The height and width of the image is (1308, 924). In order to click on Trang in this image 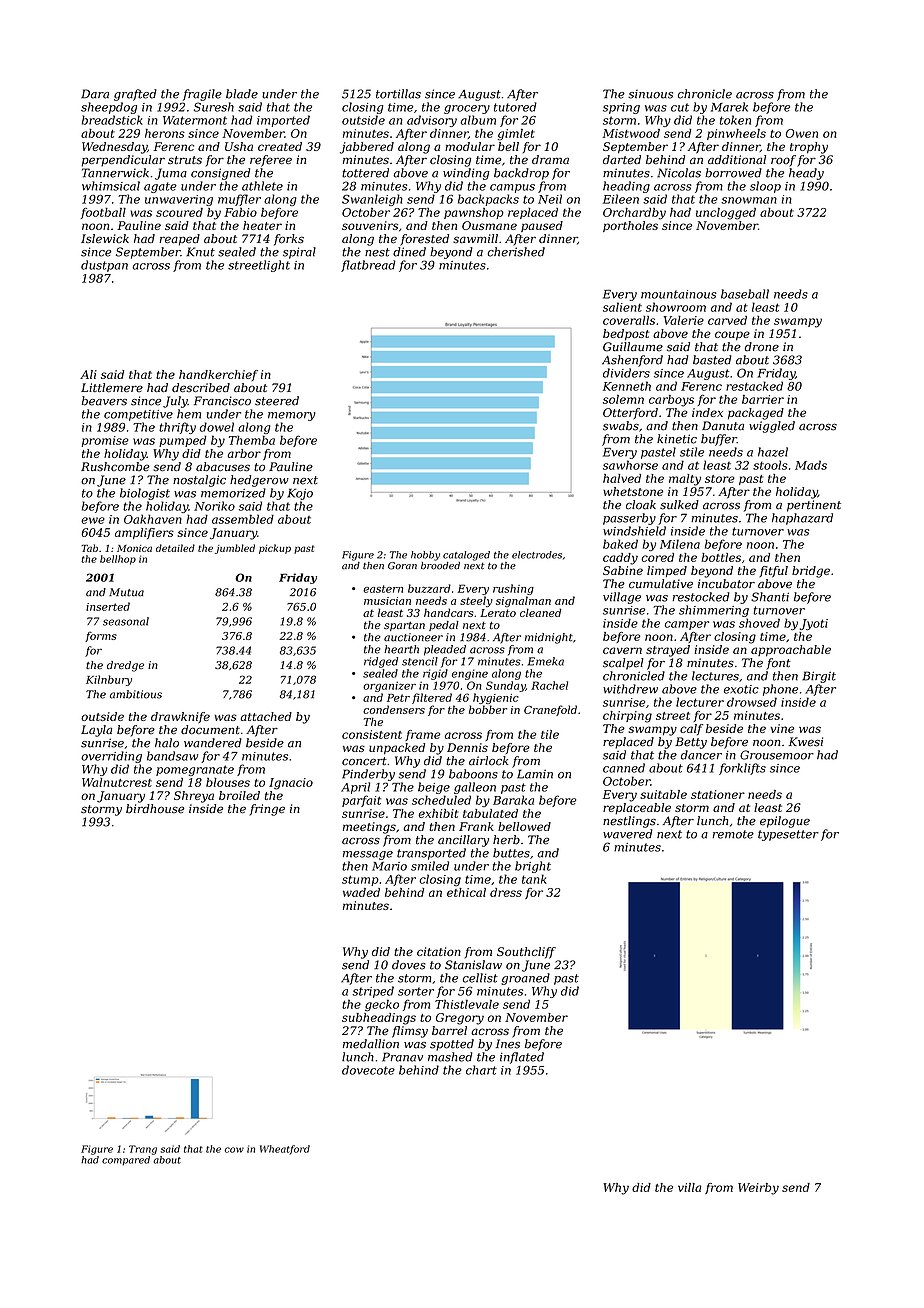, I will do `click(143, 1150)`.
